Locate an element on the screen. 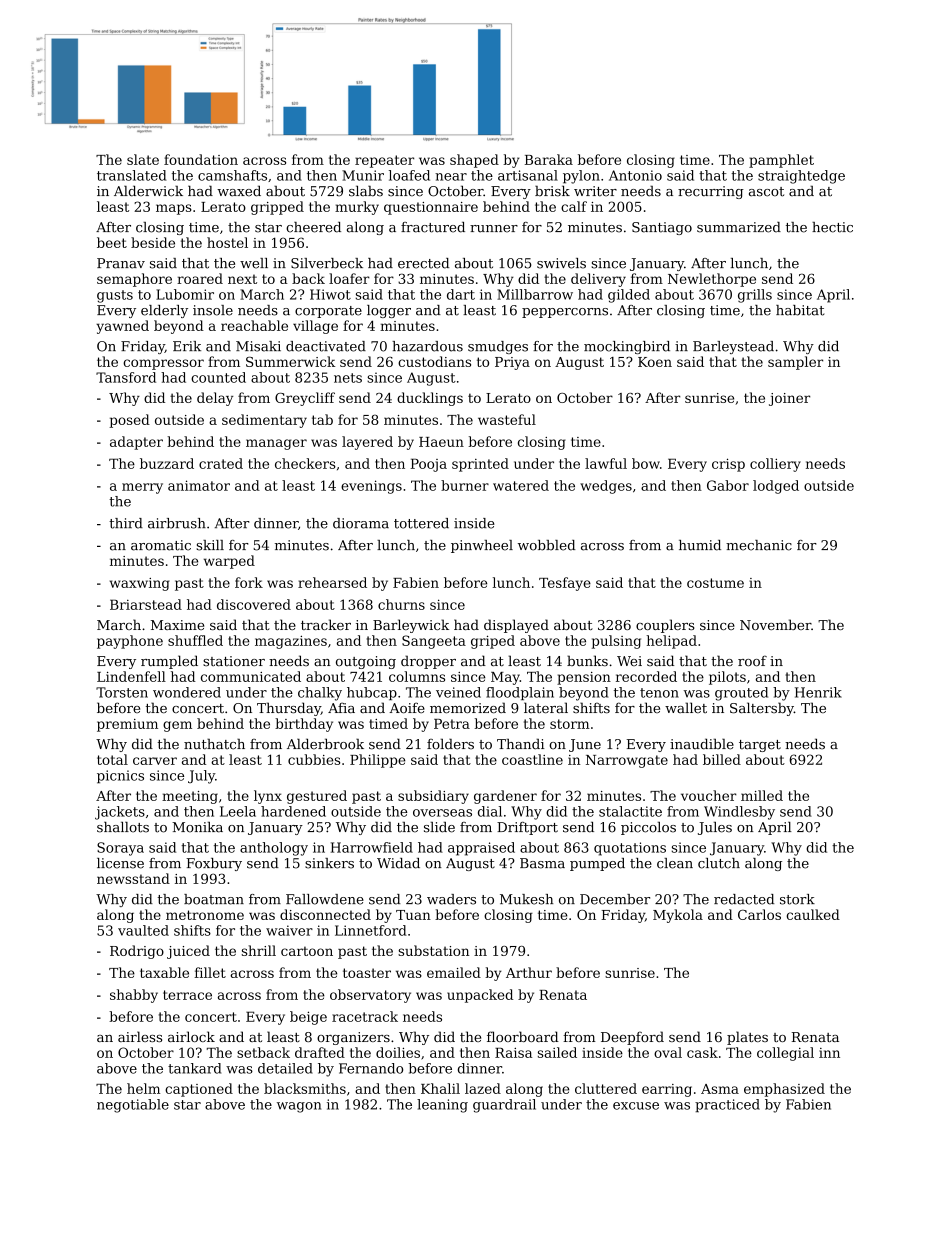  plates is located at coordinates (747, 1038).
